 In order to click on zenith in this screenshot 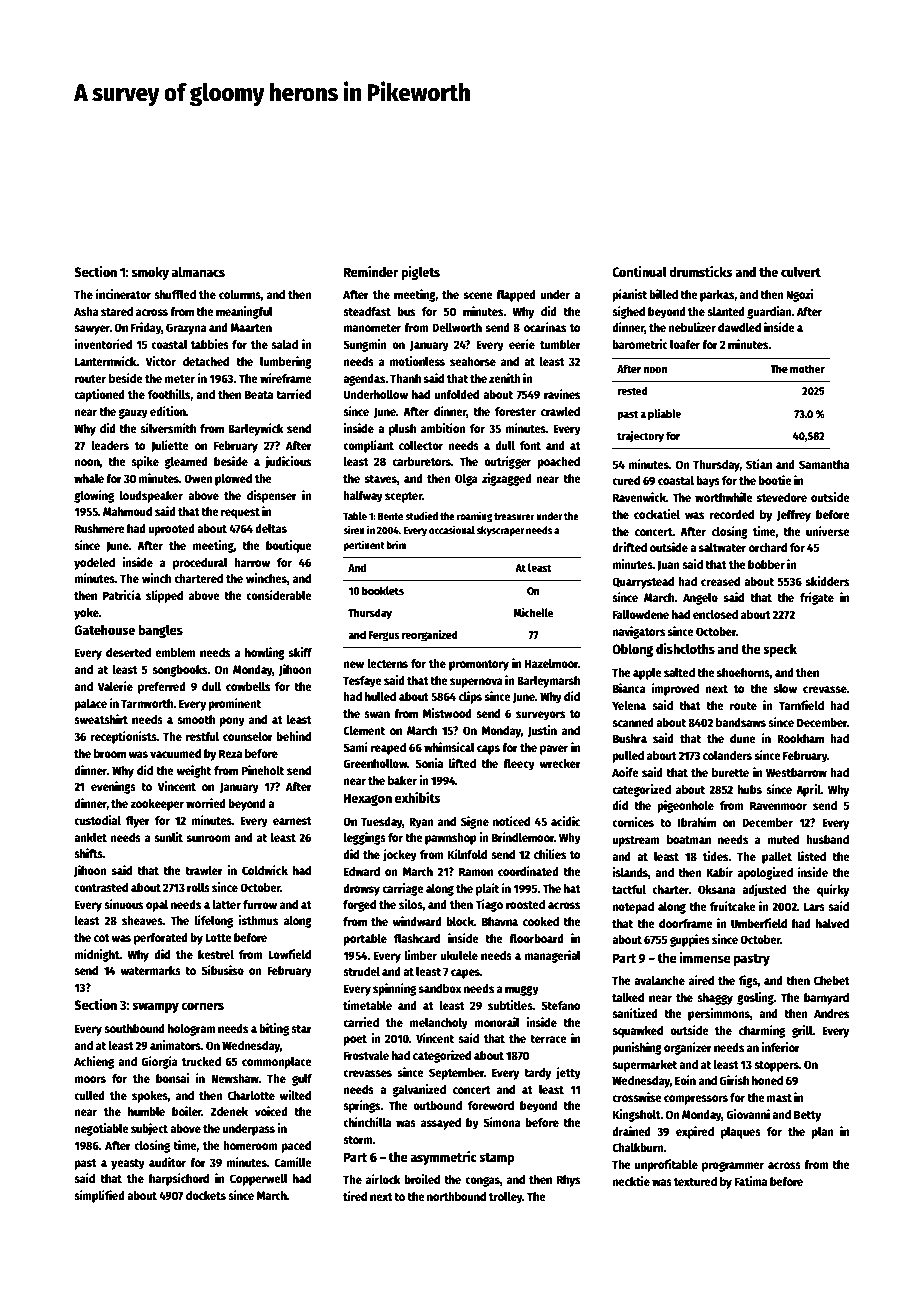, I will do `click(504, 378)`.
